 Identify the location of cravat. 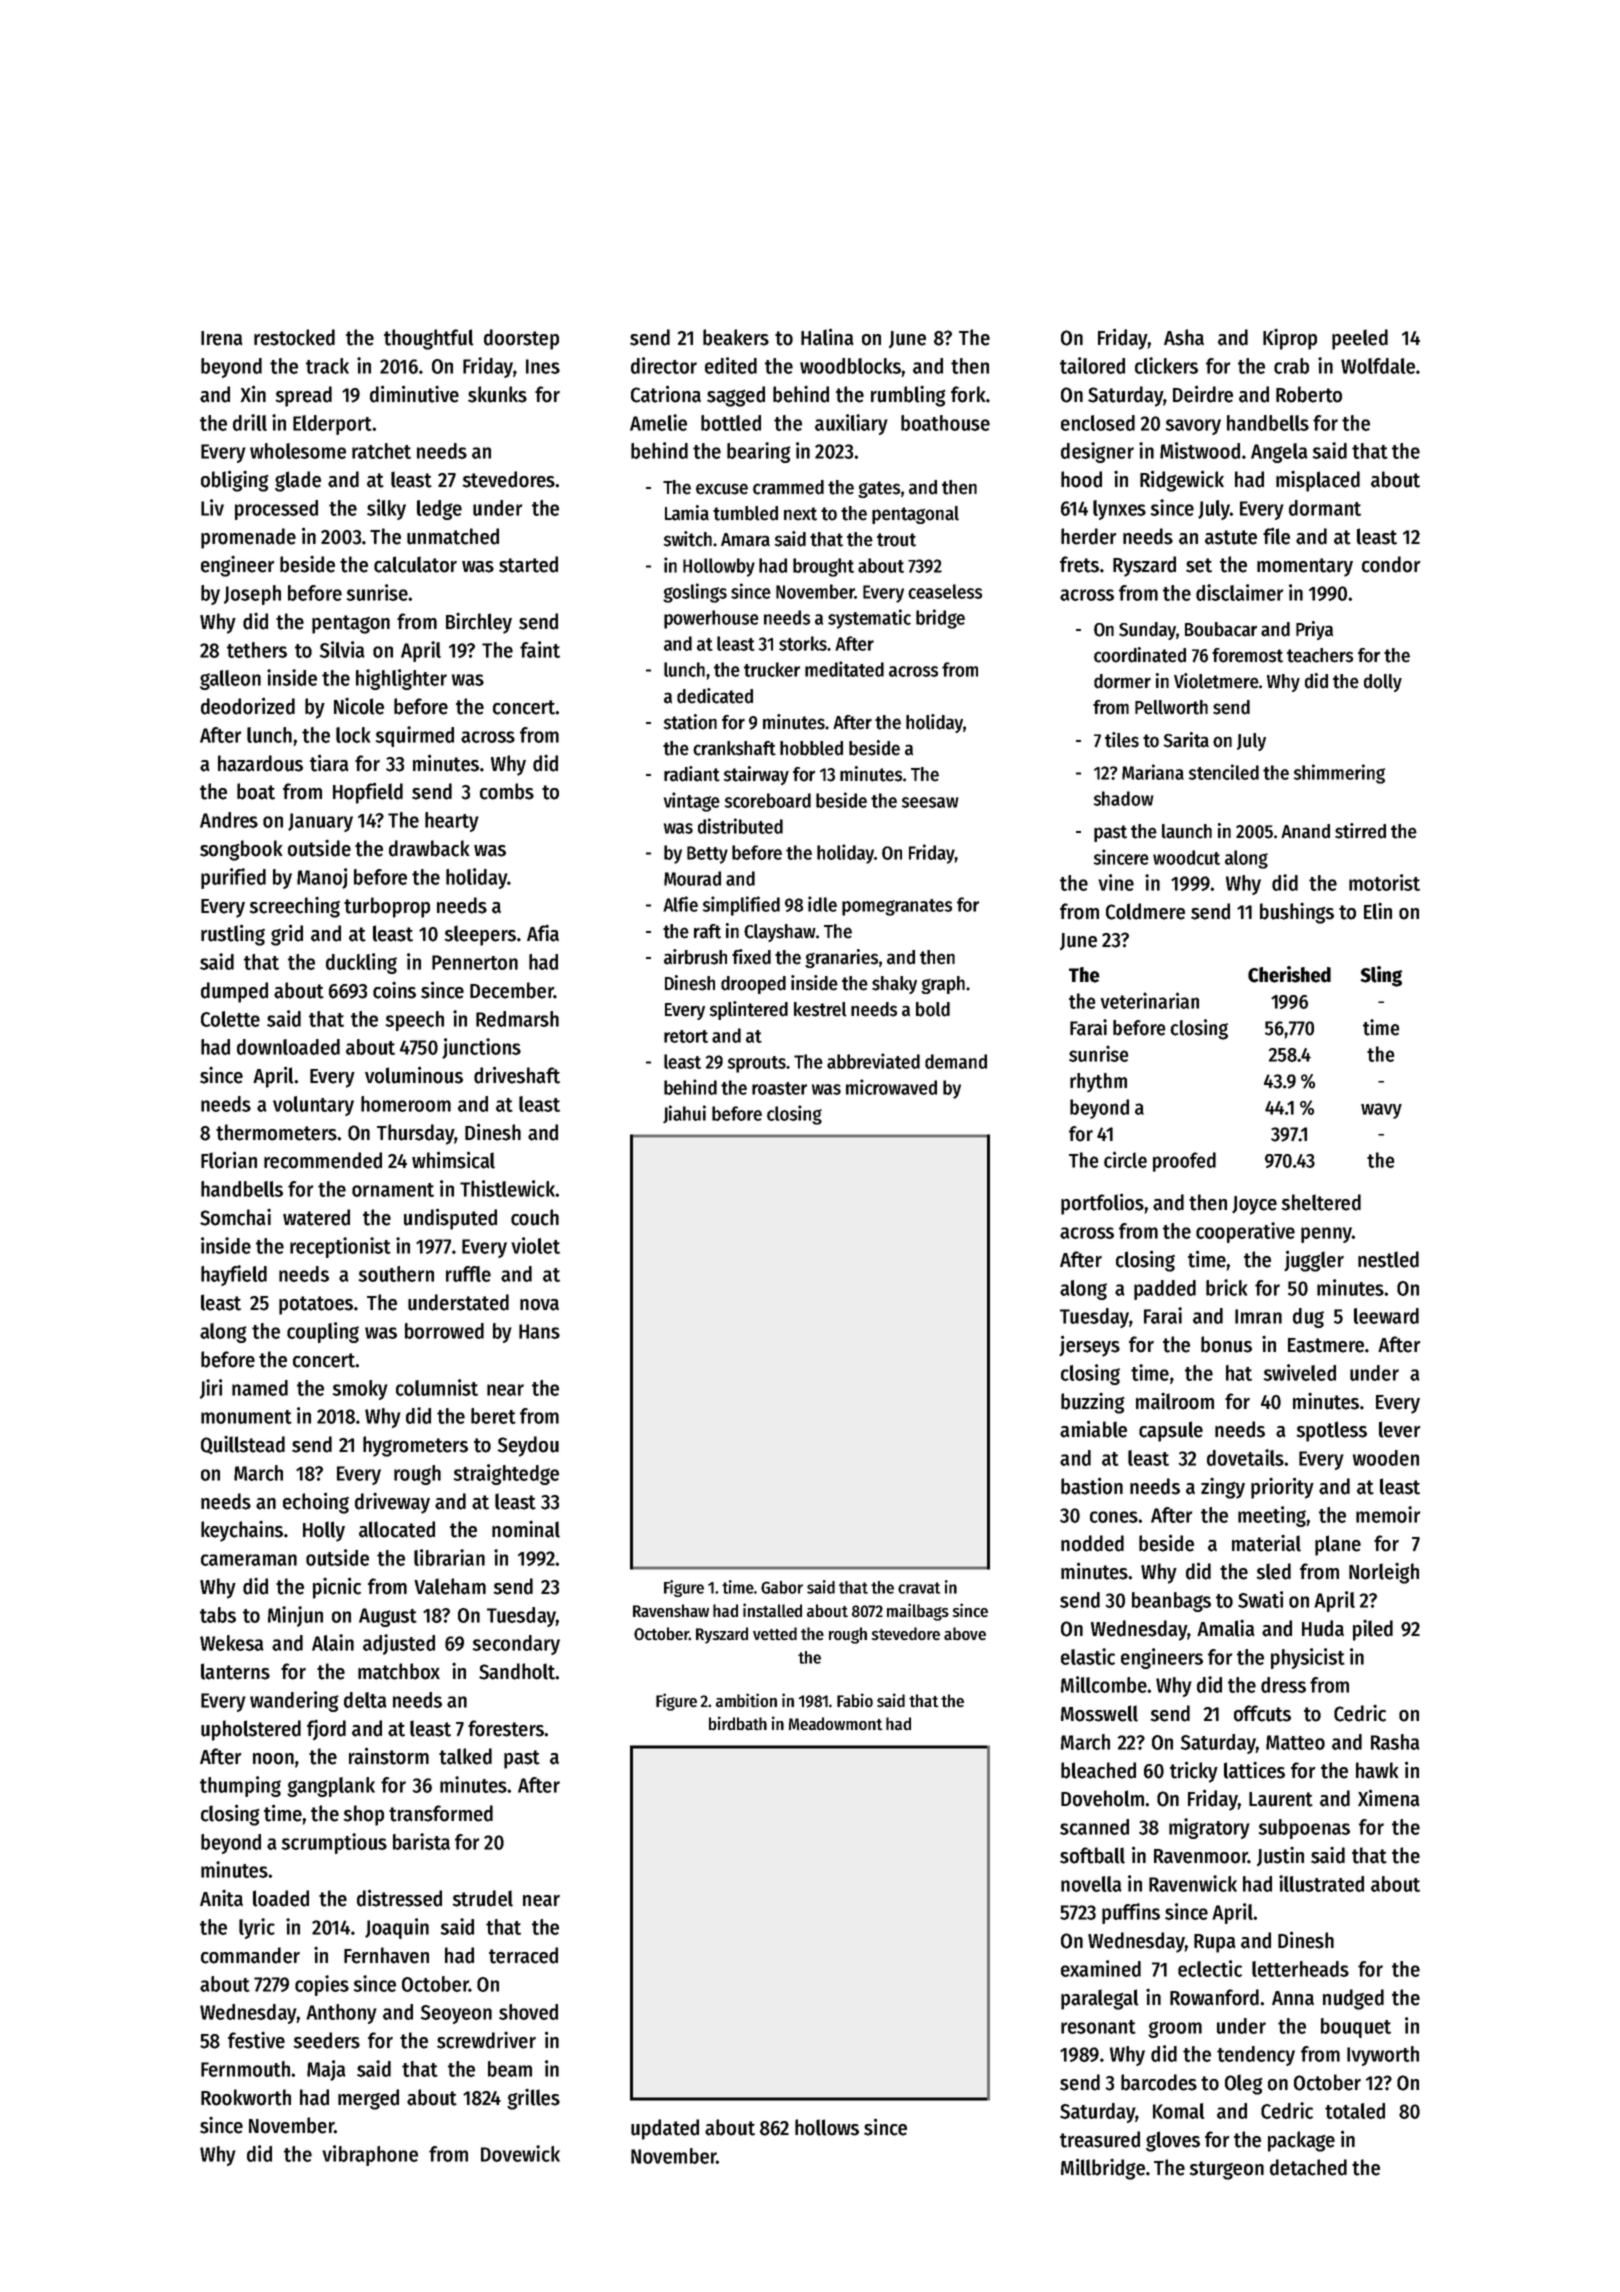
(919, 1588).
